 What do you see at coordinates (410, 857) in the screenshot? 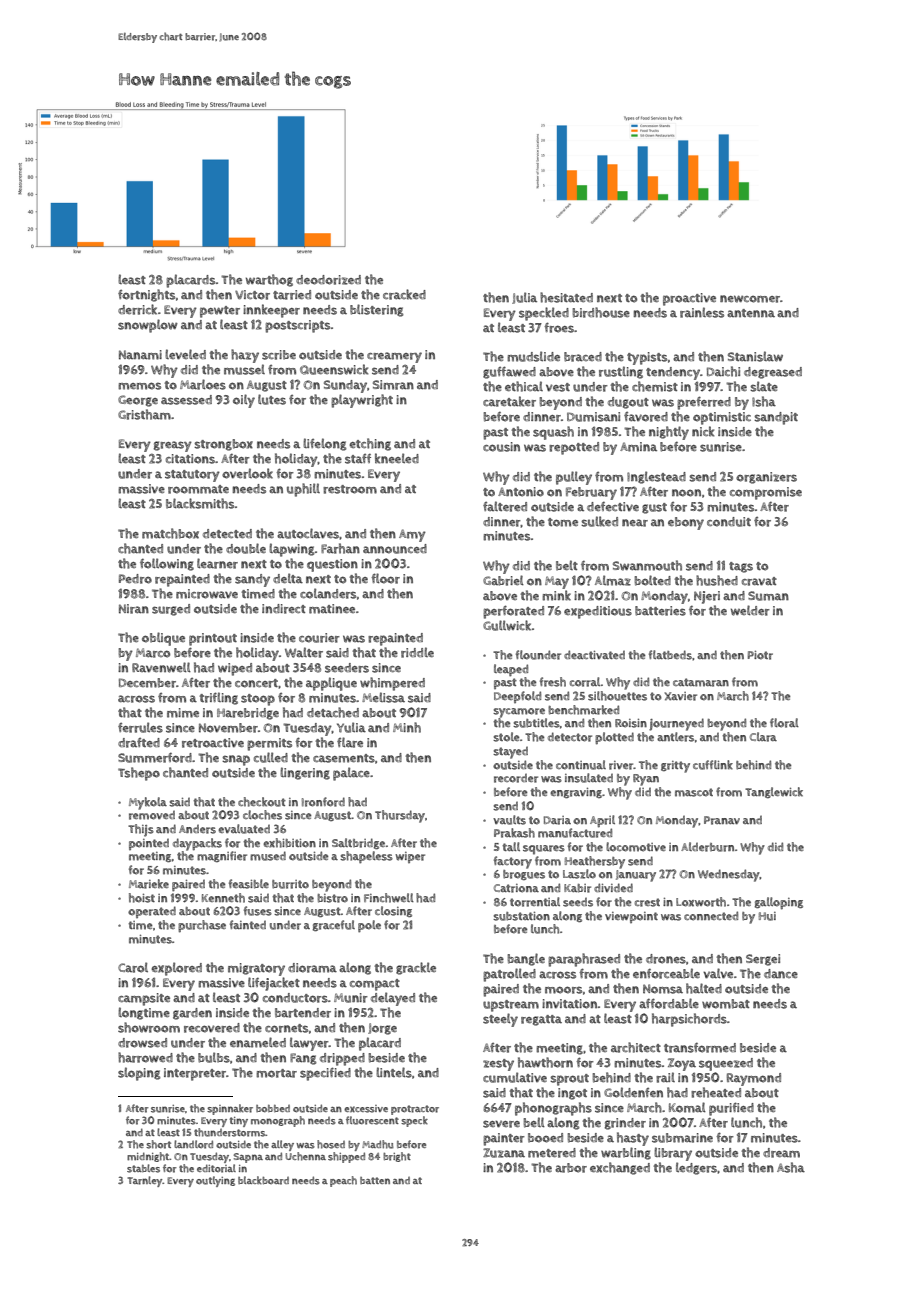
I see `wiper` at bounding box center [410, 857].
